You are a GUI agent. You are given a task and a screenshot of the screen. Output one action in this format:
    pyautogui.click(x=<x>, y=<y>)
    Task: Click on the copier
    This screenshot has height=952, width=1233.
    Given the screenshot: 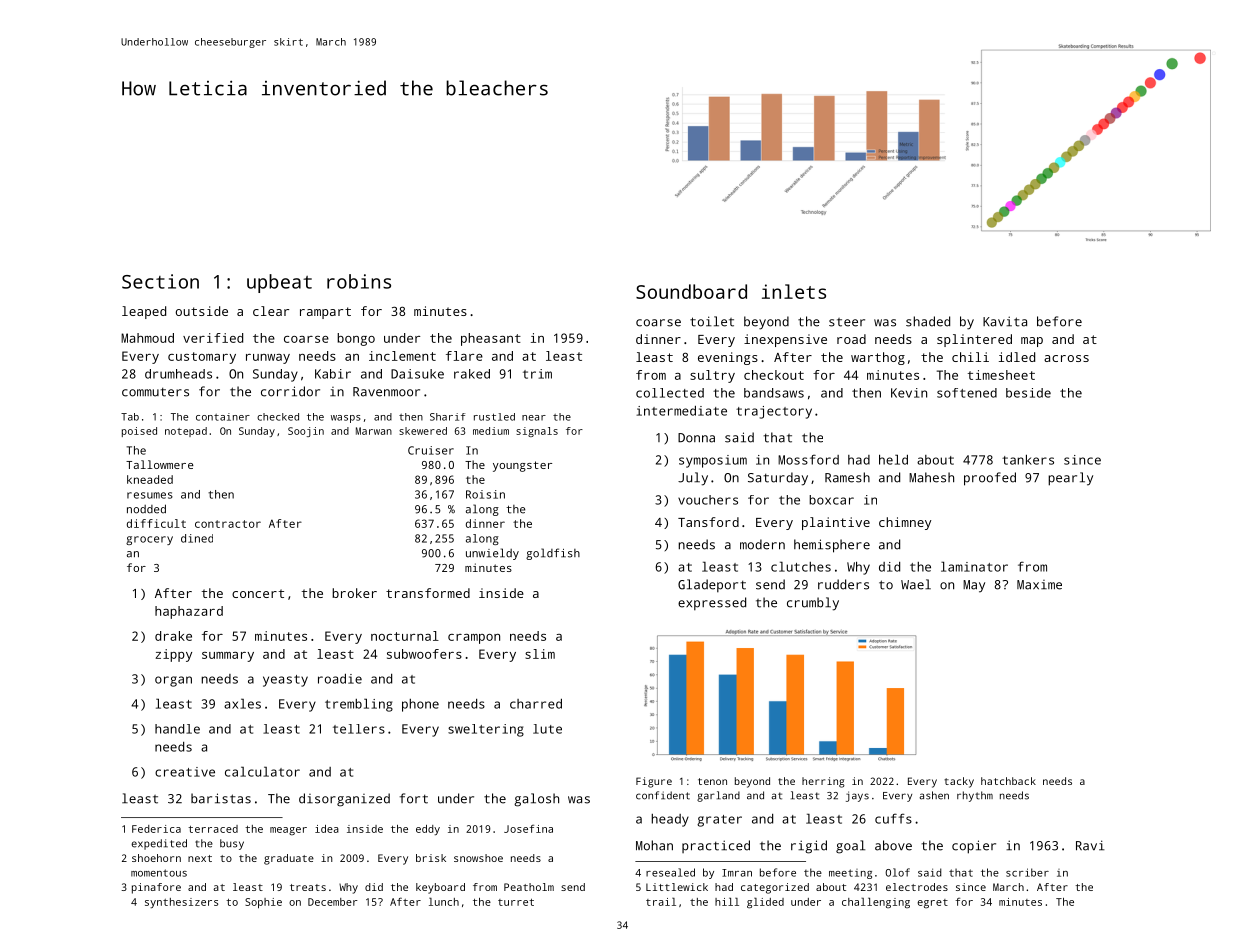 What is the action you would take?
    pyautogui.click(x=974, y=847)
